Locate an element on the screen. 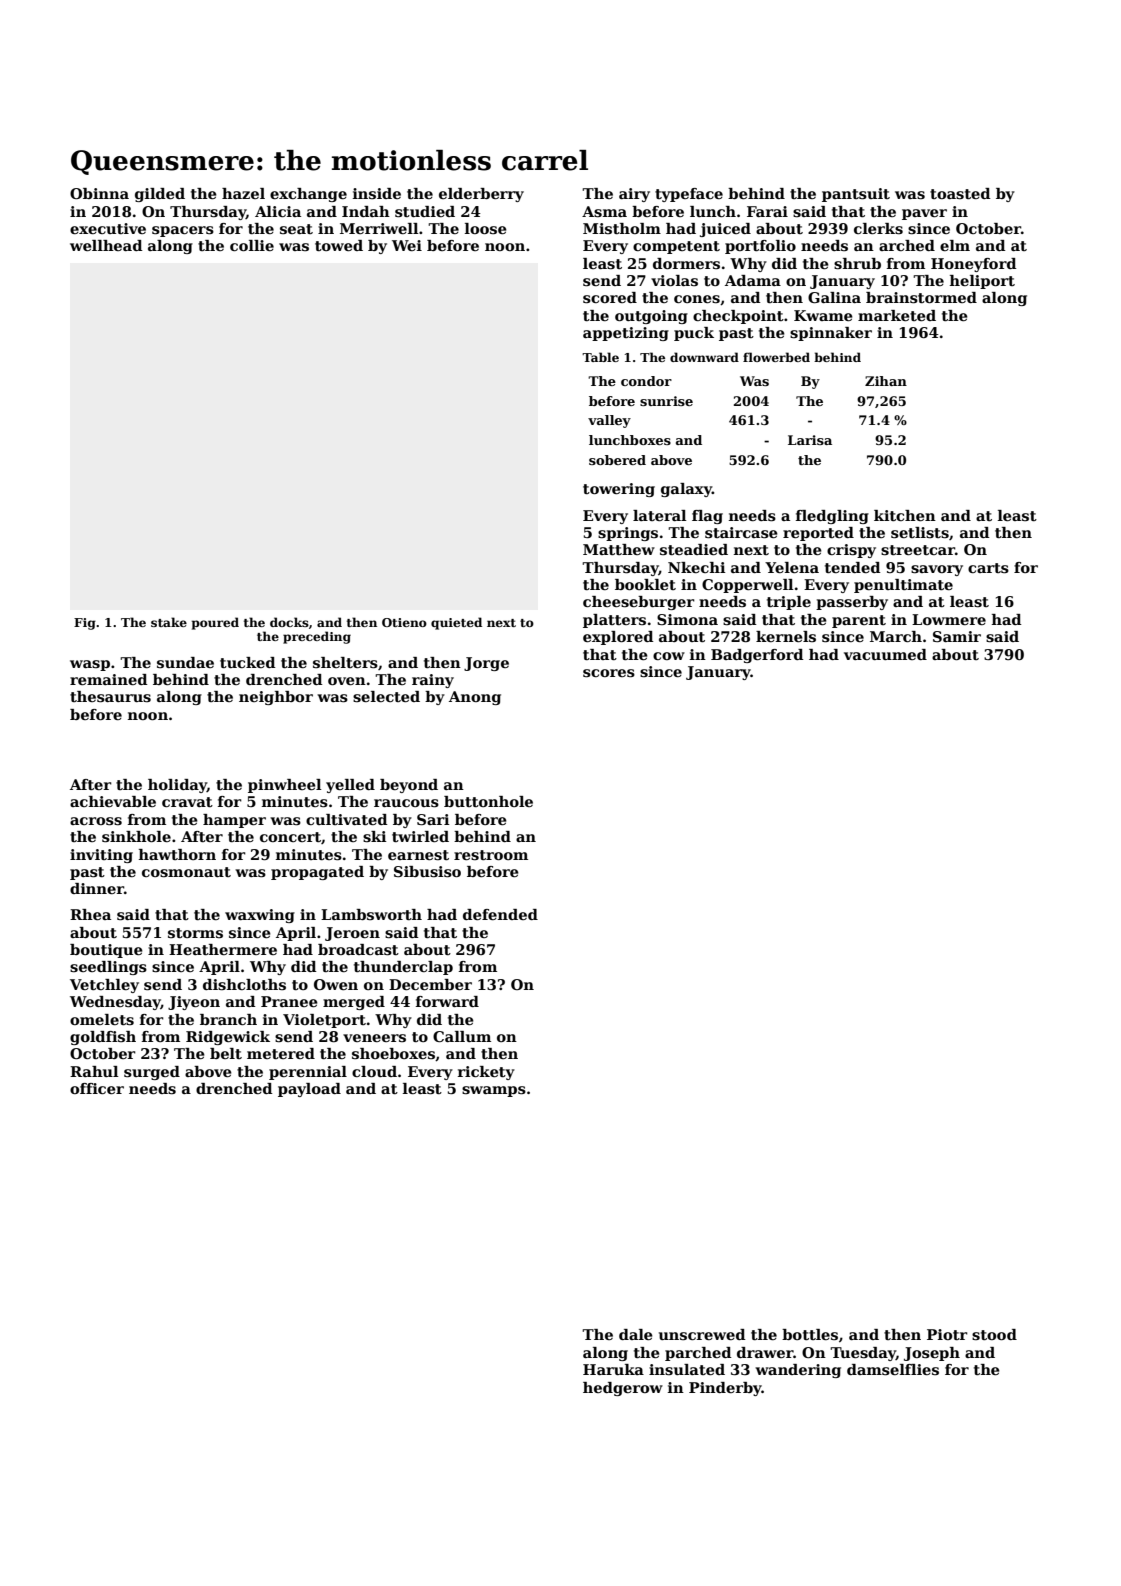 The height and width of the screenshot is (1586, 1121). rickety is located at coordinates (486, 1073).
